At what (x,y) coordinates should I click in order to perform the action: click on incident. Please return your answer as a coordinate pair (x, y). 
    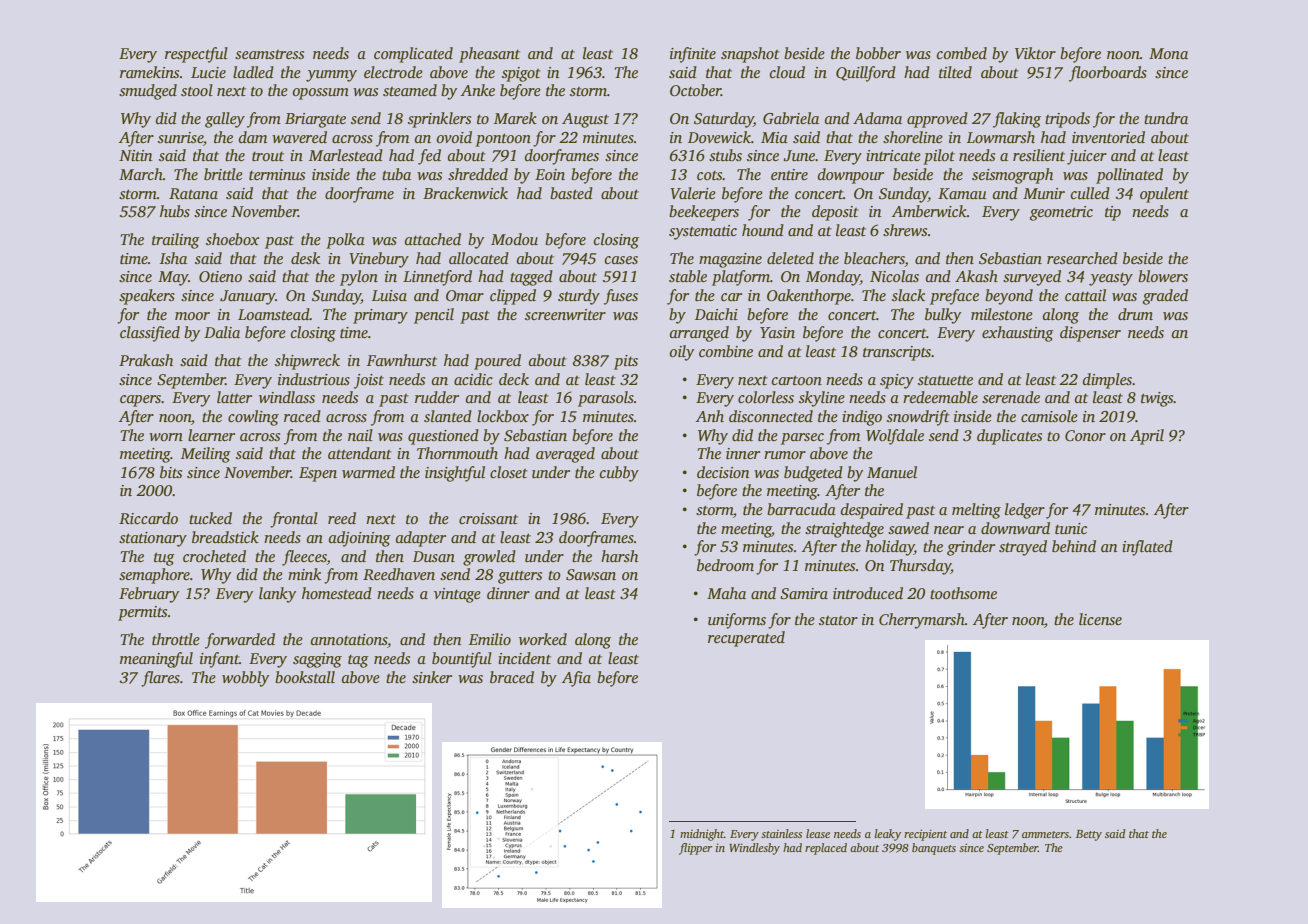
    Looking at the image, I should click on (524, 658).
